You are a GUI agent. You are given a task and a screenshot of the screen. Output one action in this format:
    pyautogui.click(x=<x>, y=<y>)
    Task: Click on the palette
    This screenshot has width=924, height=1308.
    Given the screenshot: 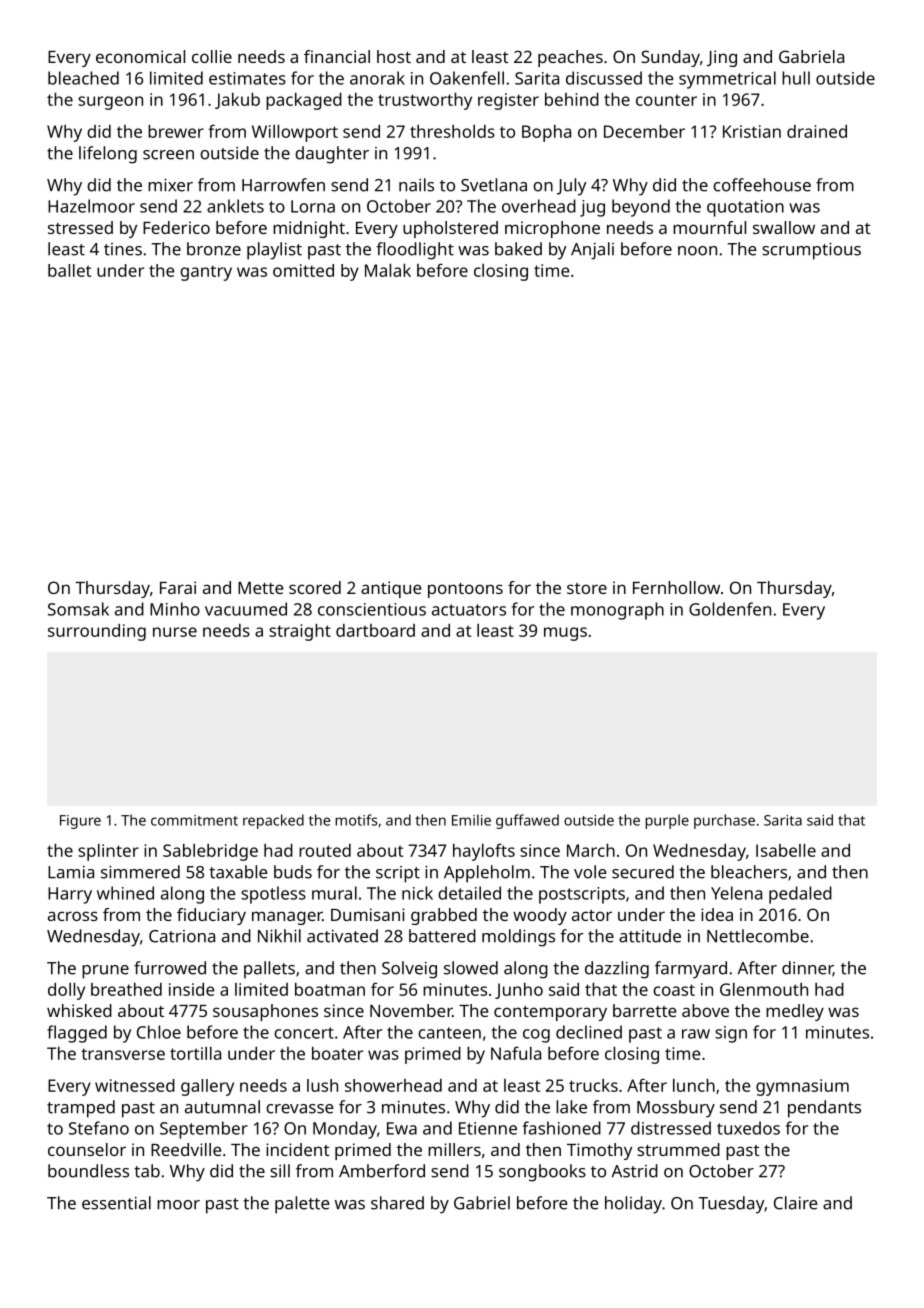 What is the action you would take?
    pyautogui.click(x=302, y=1205)
